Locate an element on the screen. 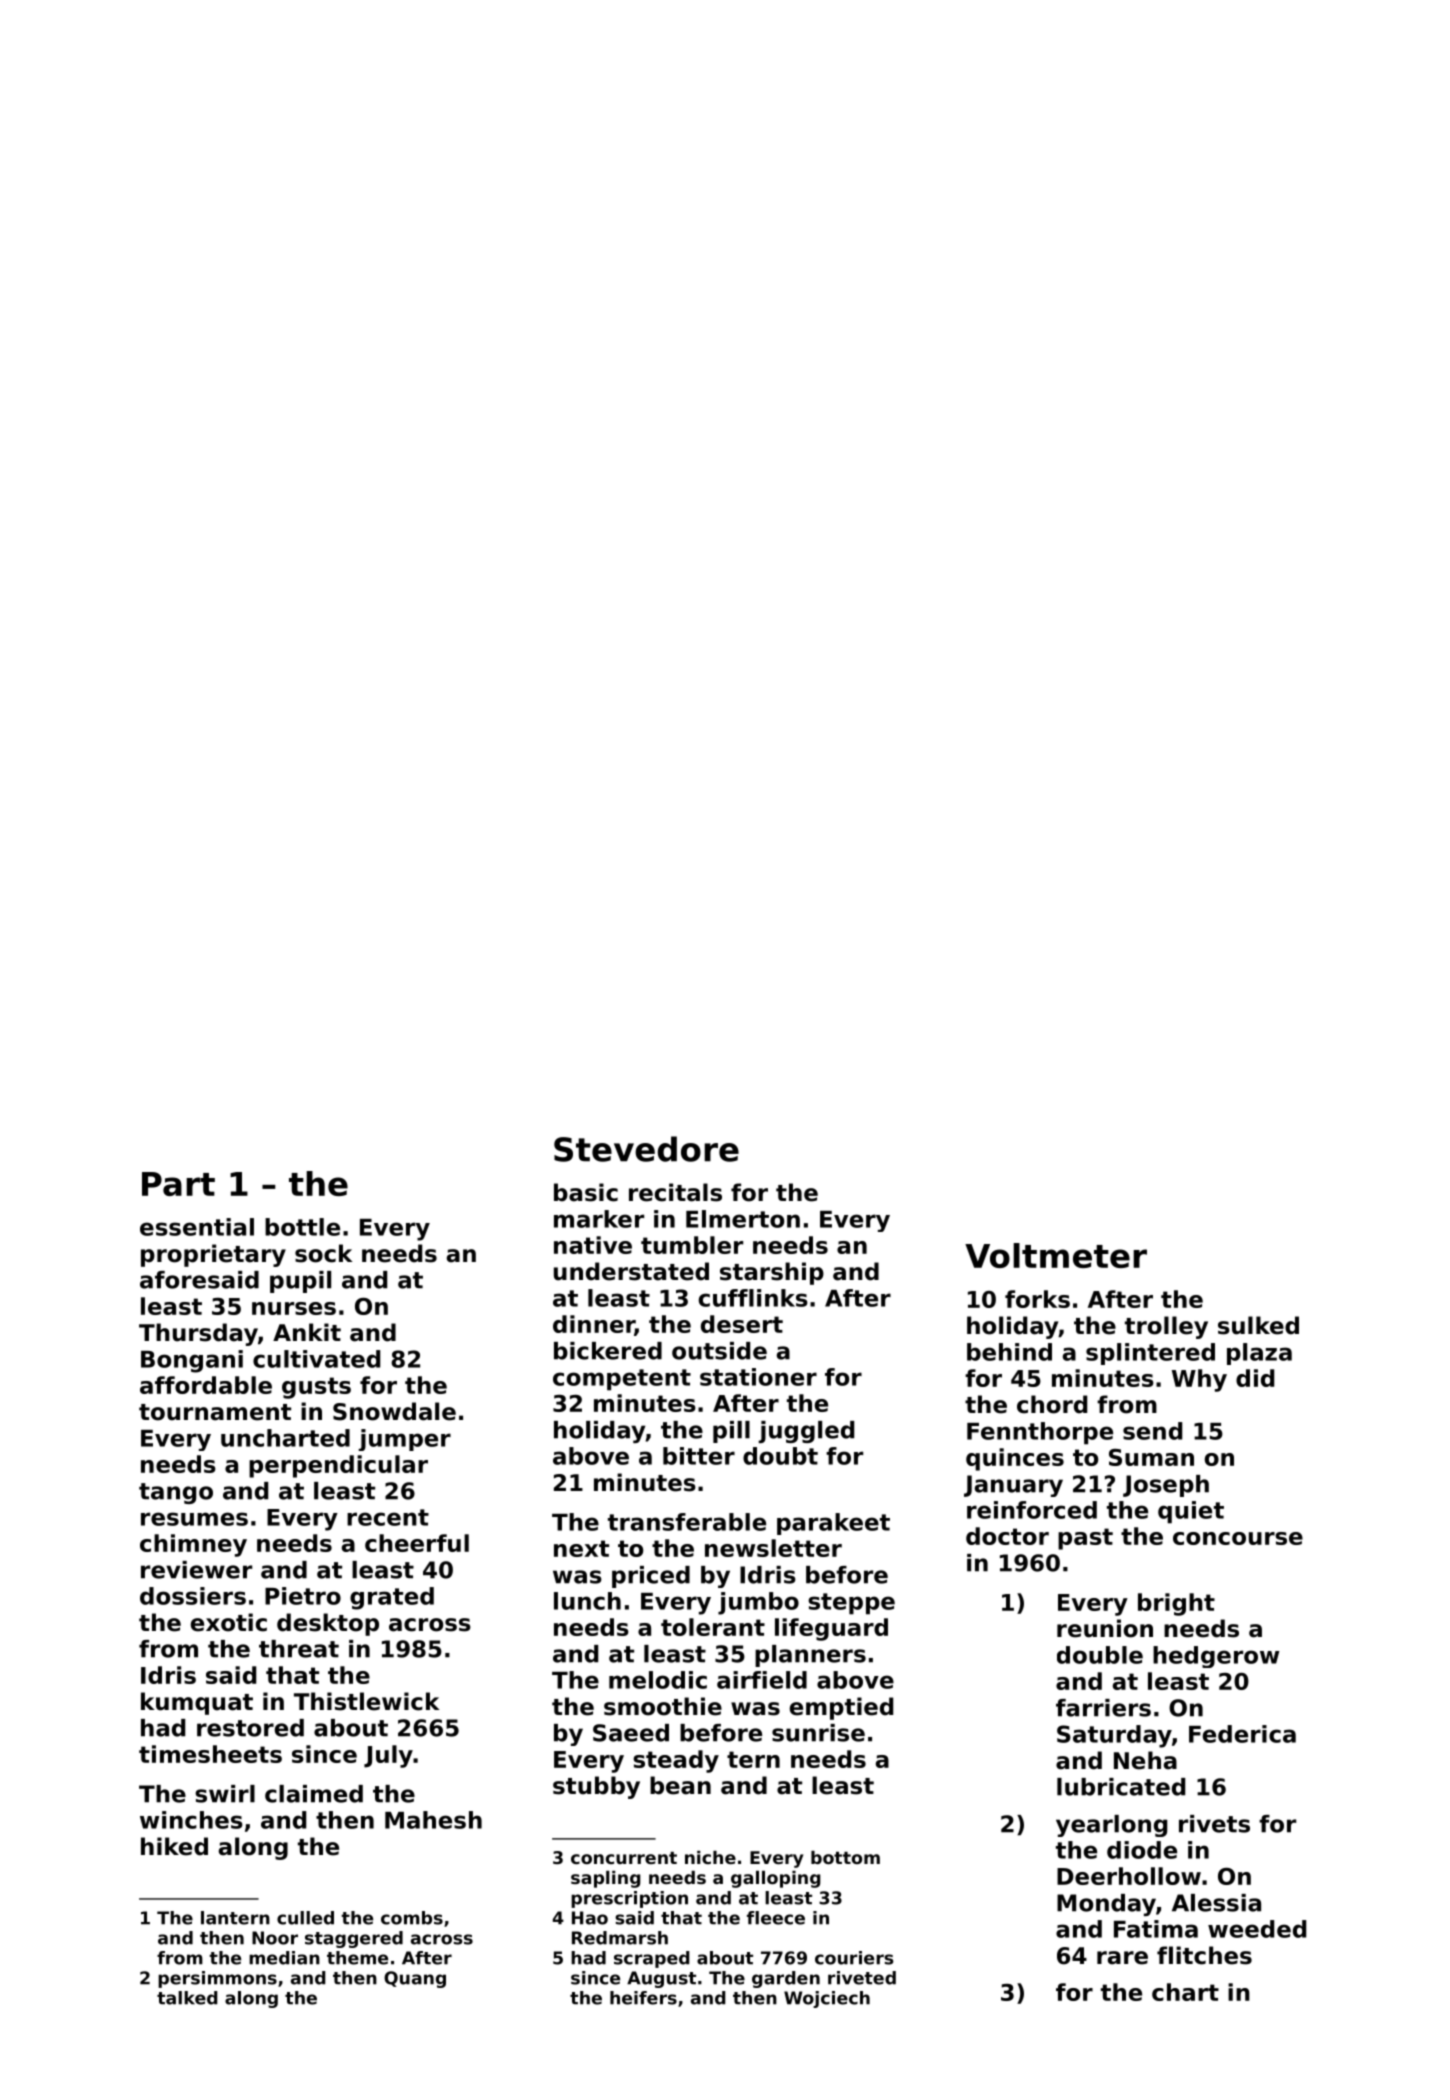 This screenshot has height=2100, width=1450. trolley is located at coordinates (1166, 1327).
